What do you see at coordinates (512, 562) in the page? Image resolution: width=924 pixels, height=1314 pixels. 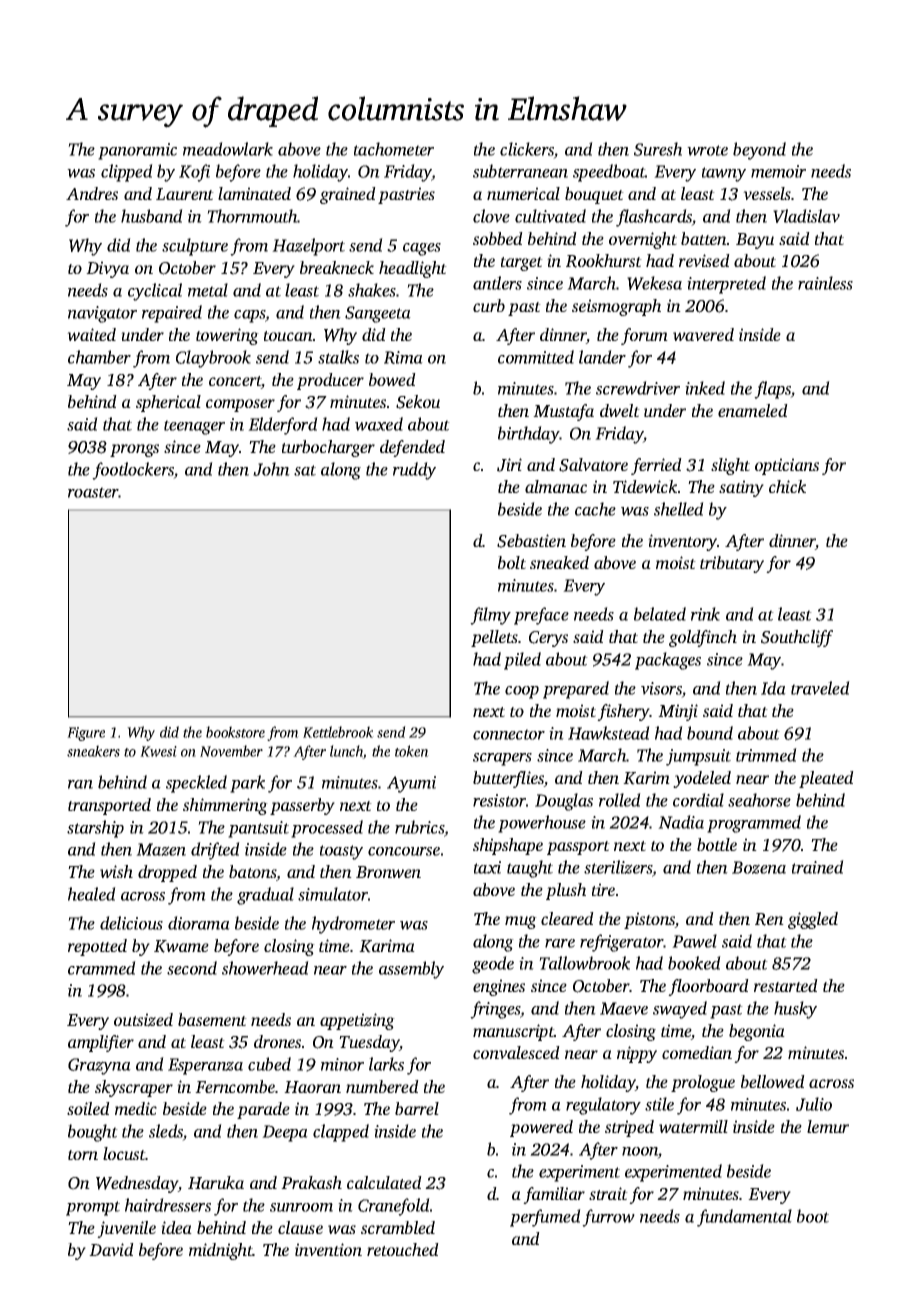 I see `bolt` at bounding box center [512, 562].
